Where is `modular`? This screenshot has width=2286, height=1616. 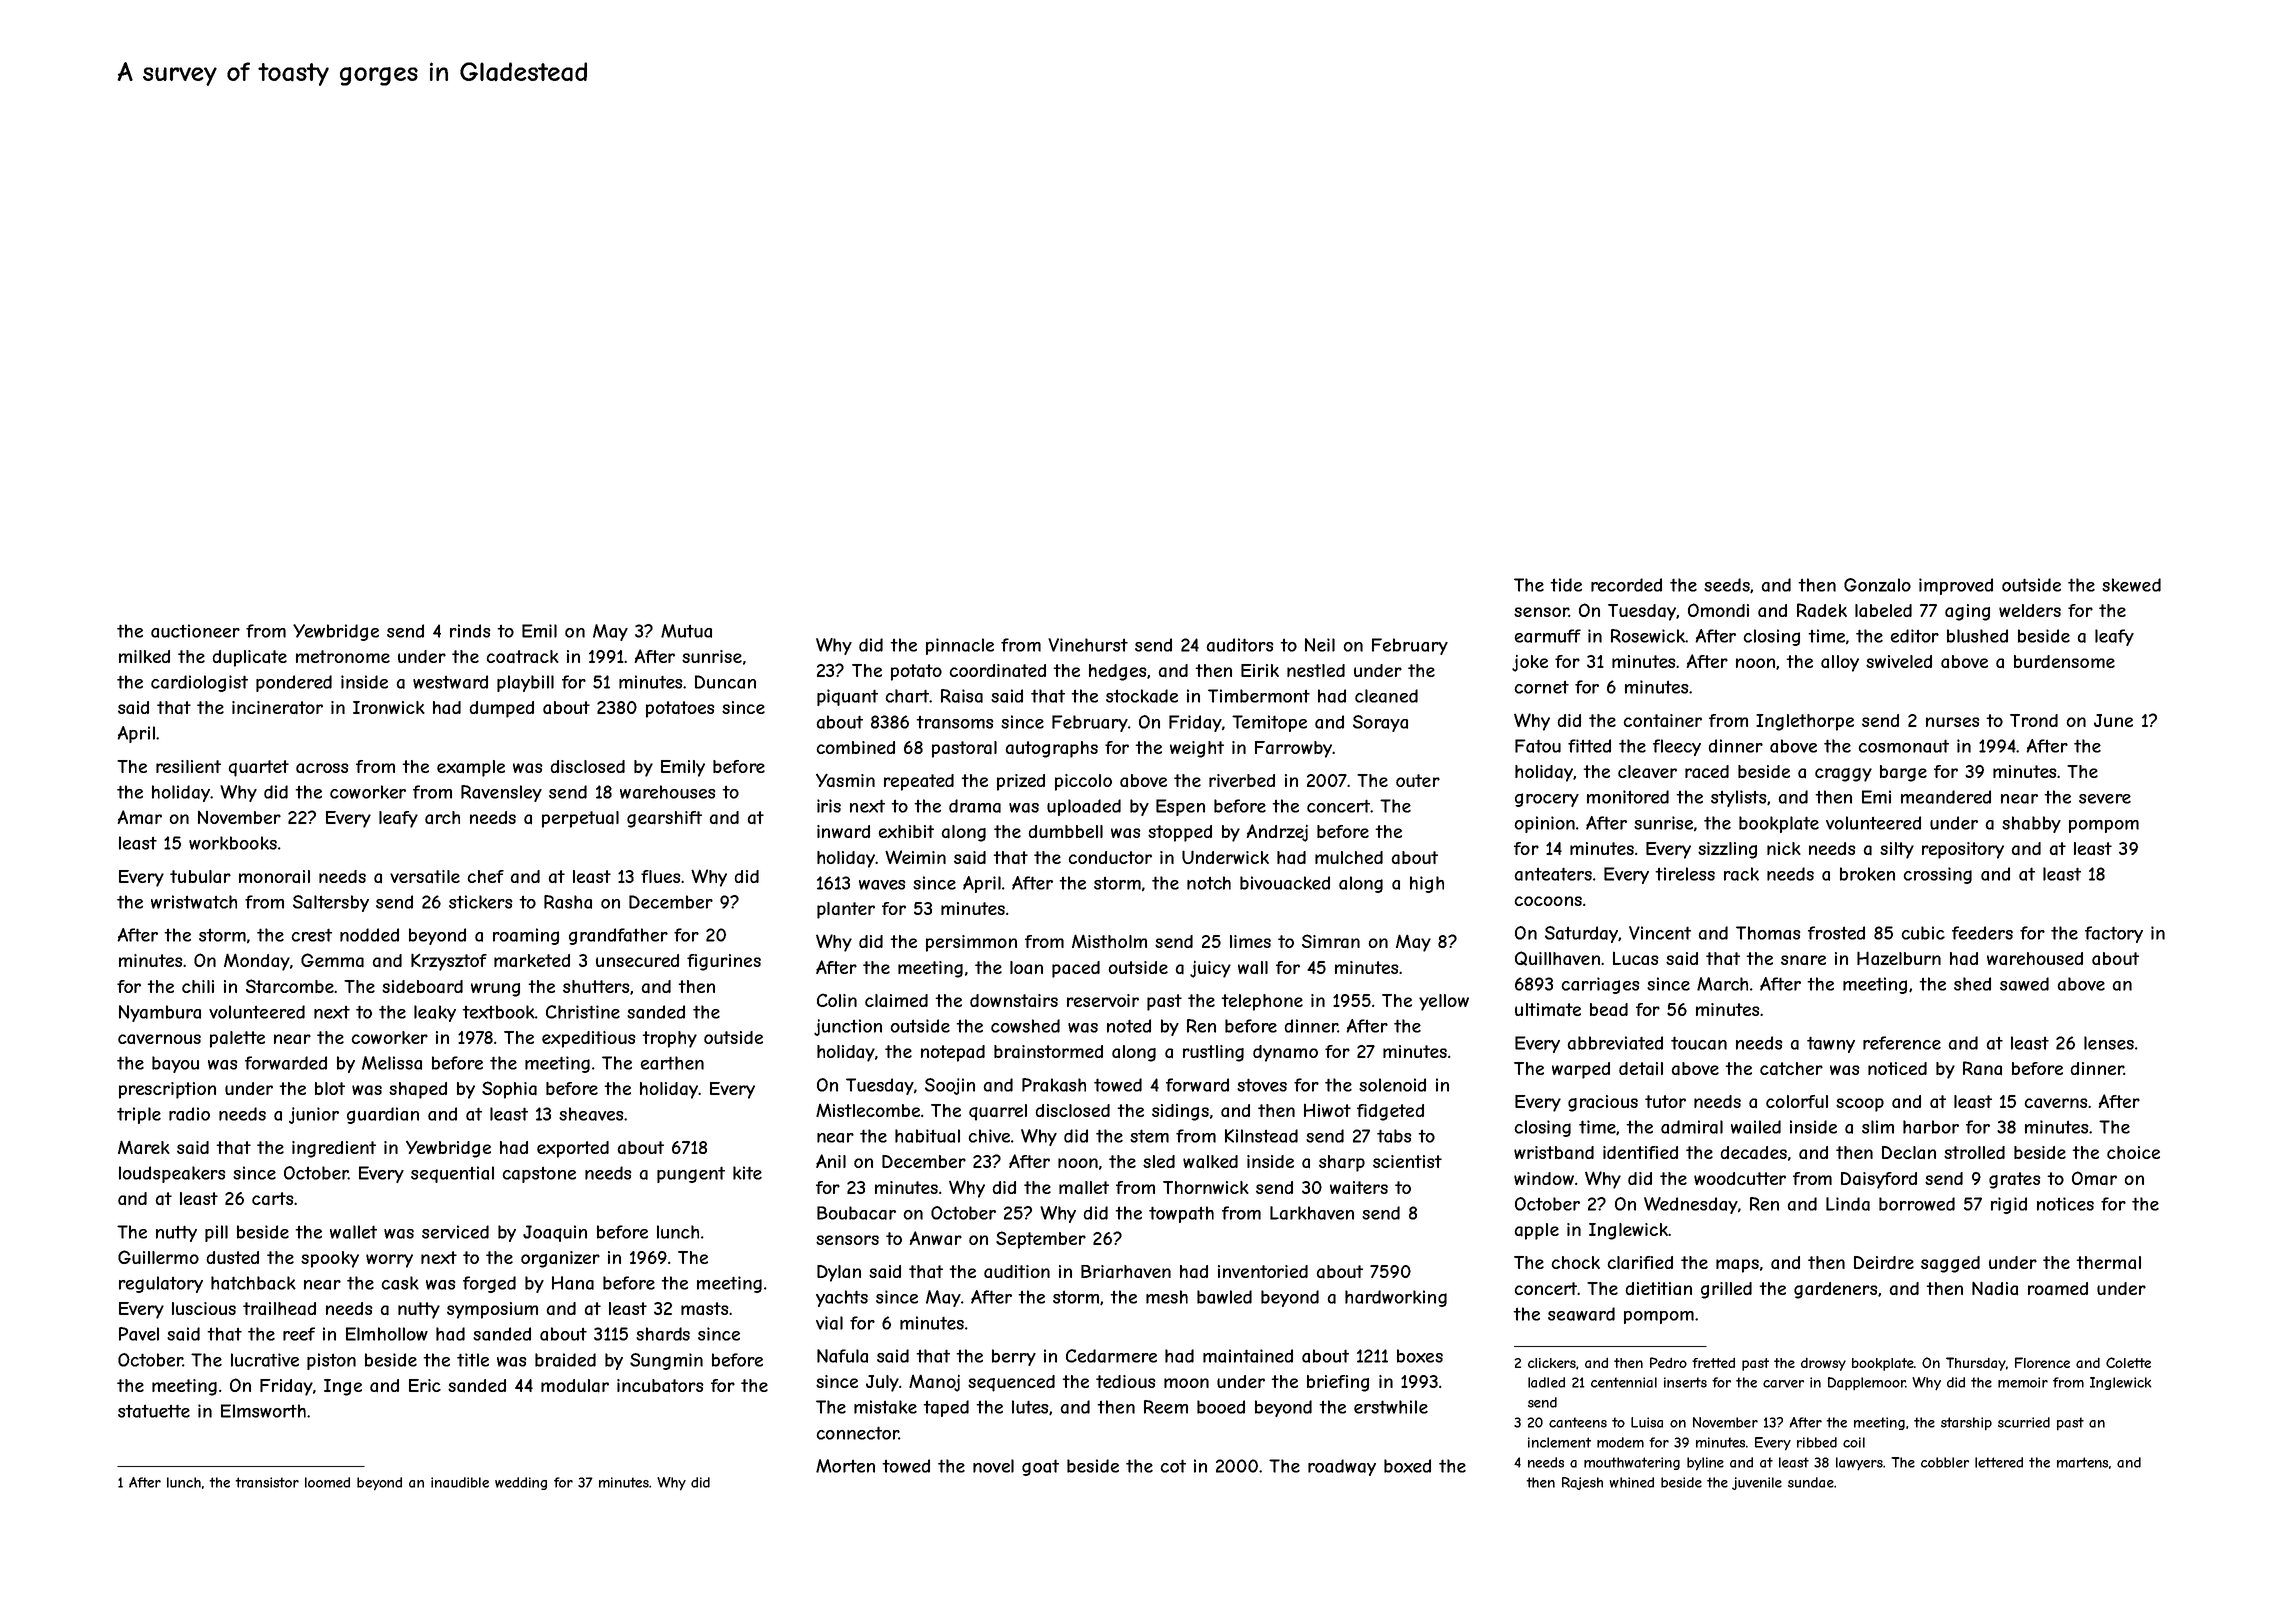 modular is located at coordinates (575, 1386).
